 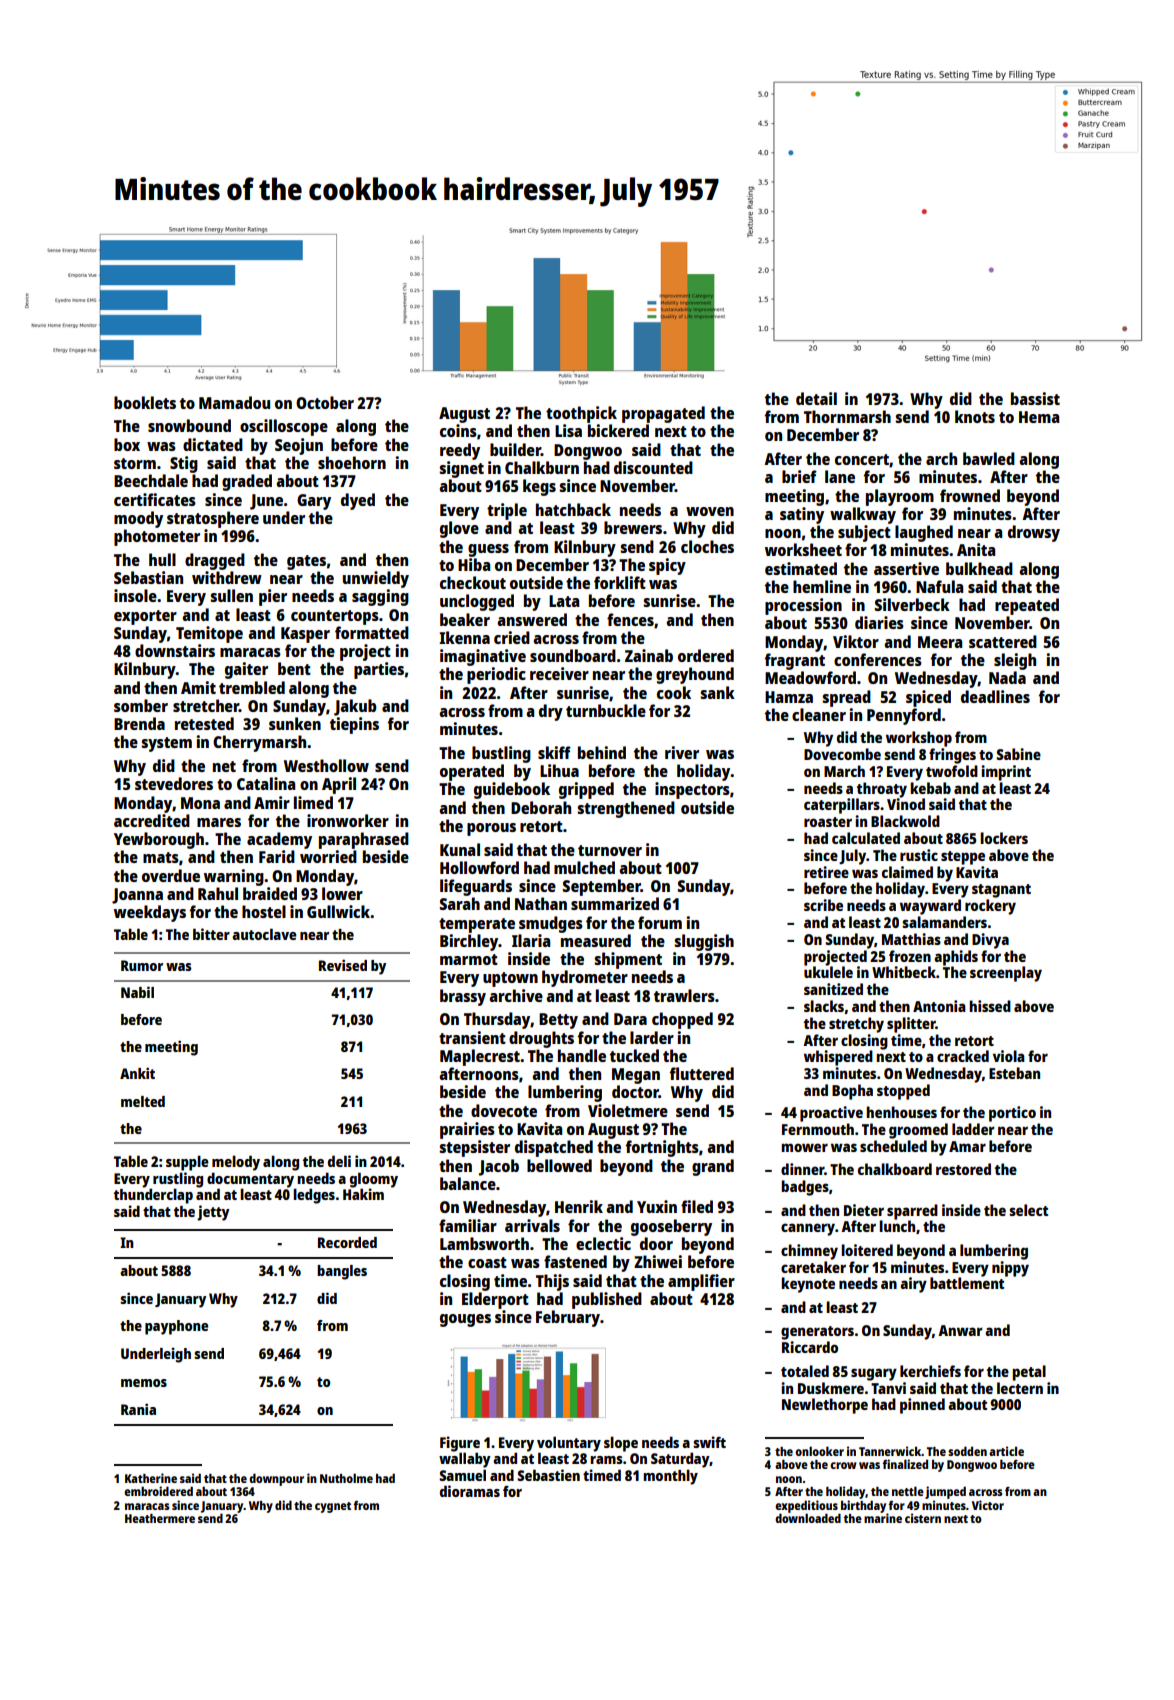 What do you see at coordinates (1028, 1210) in the image?
I see `select` at bounding box center [1028, 1210].
